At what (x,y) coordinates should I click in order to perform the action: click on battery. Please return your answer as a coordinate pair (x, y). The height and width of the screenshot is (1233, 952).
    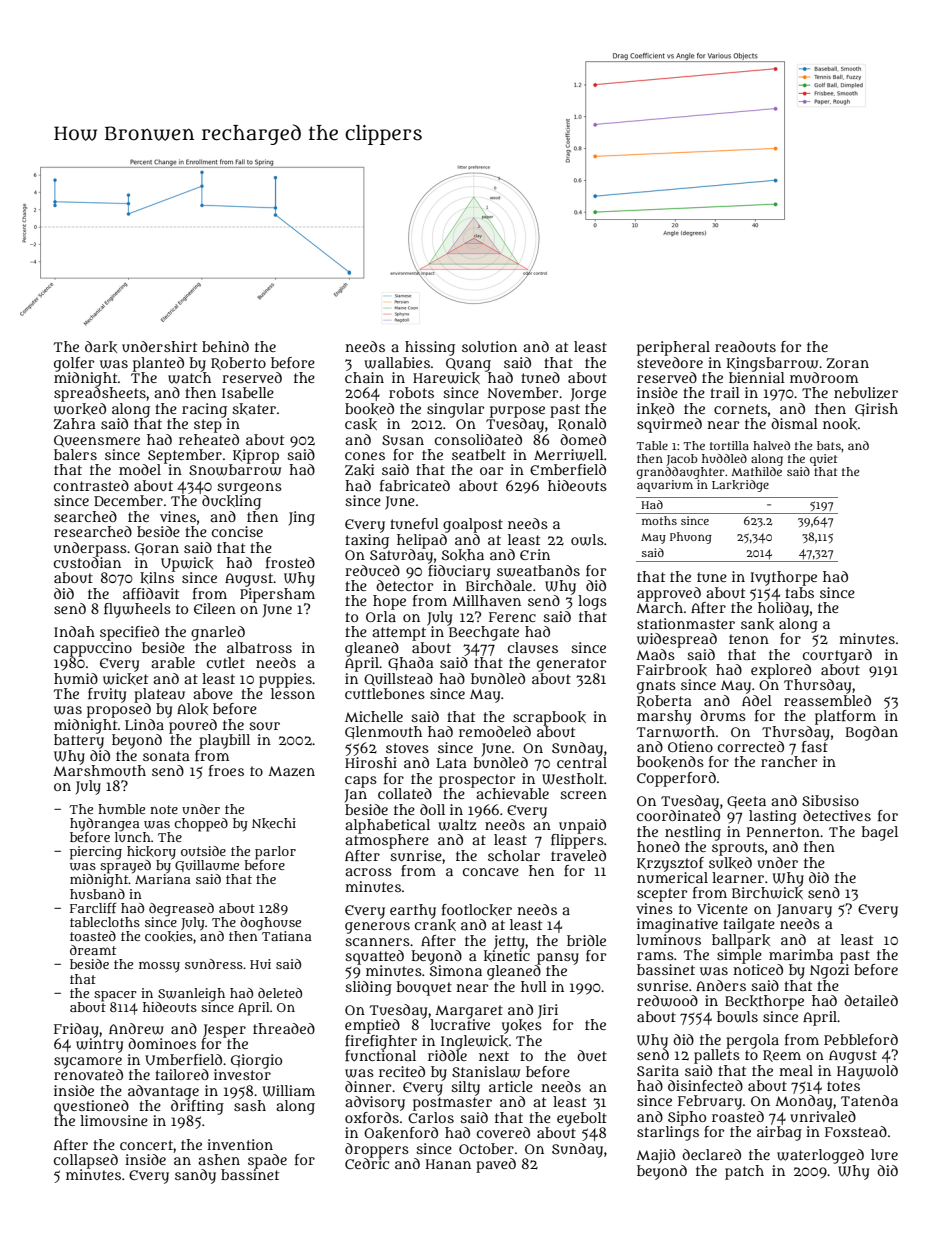
    Looking at the image, I should click on (79, 741).
